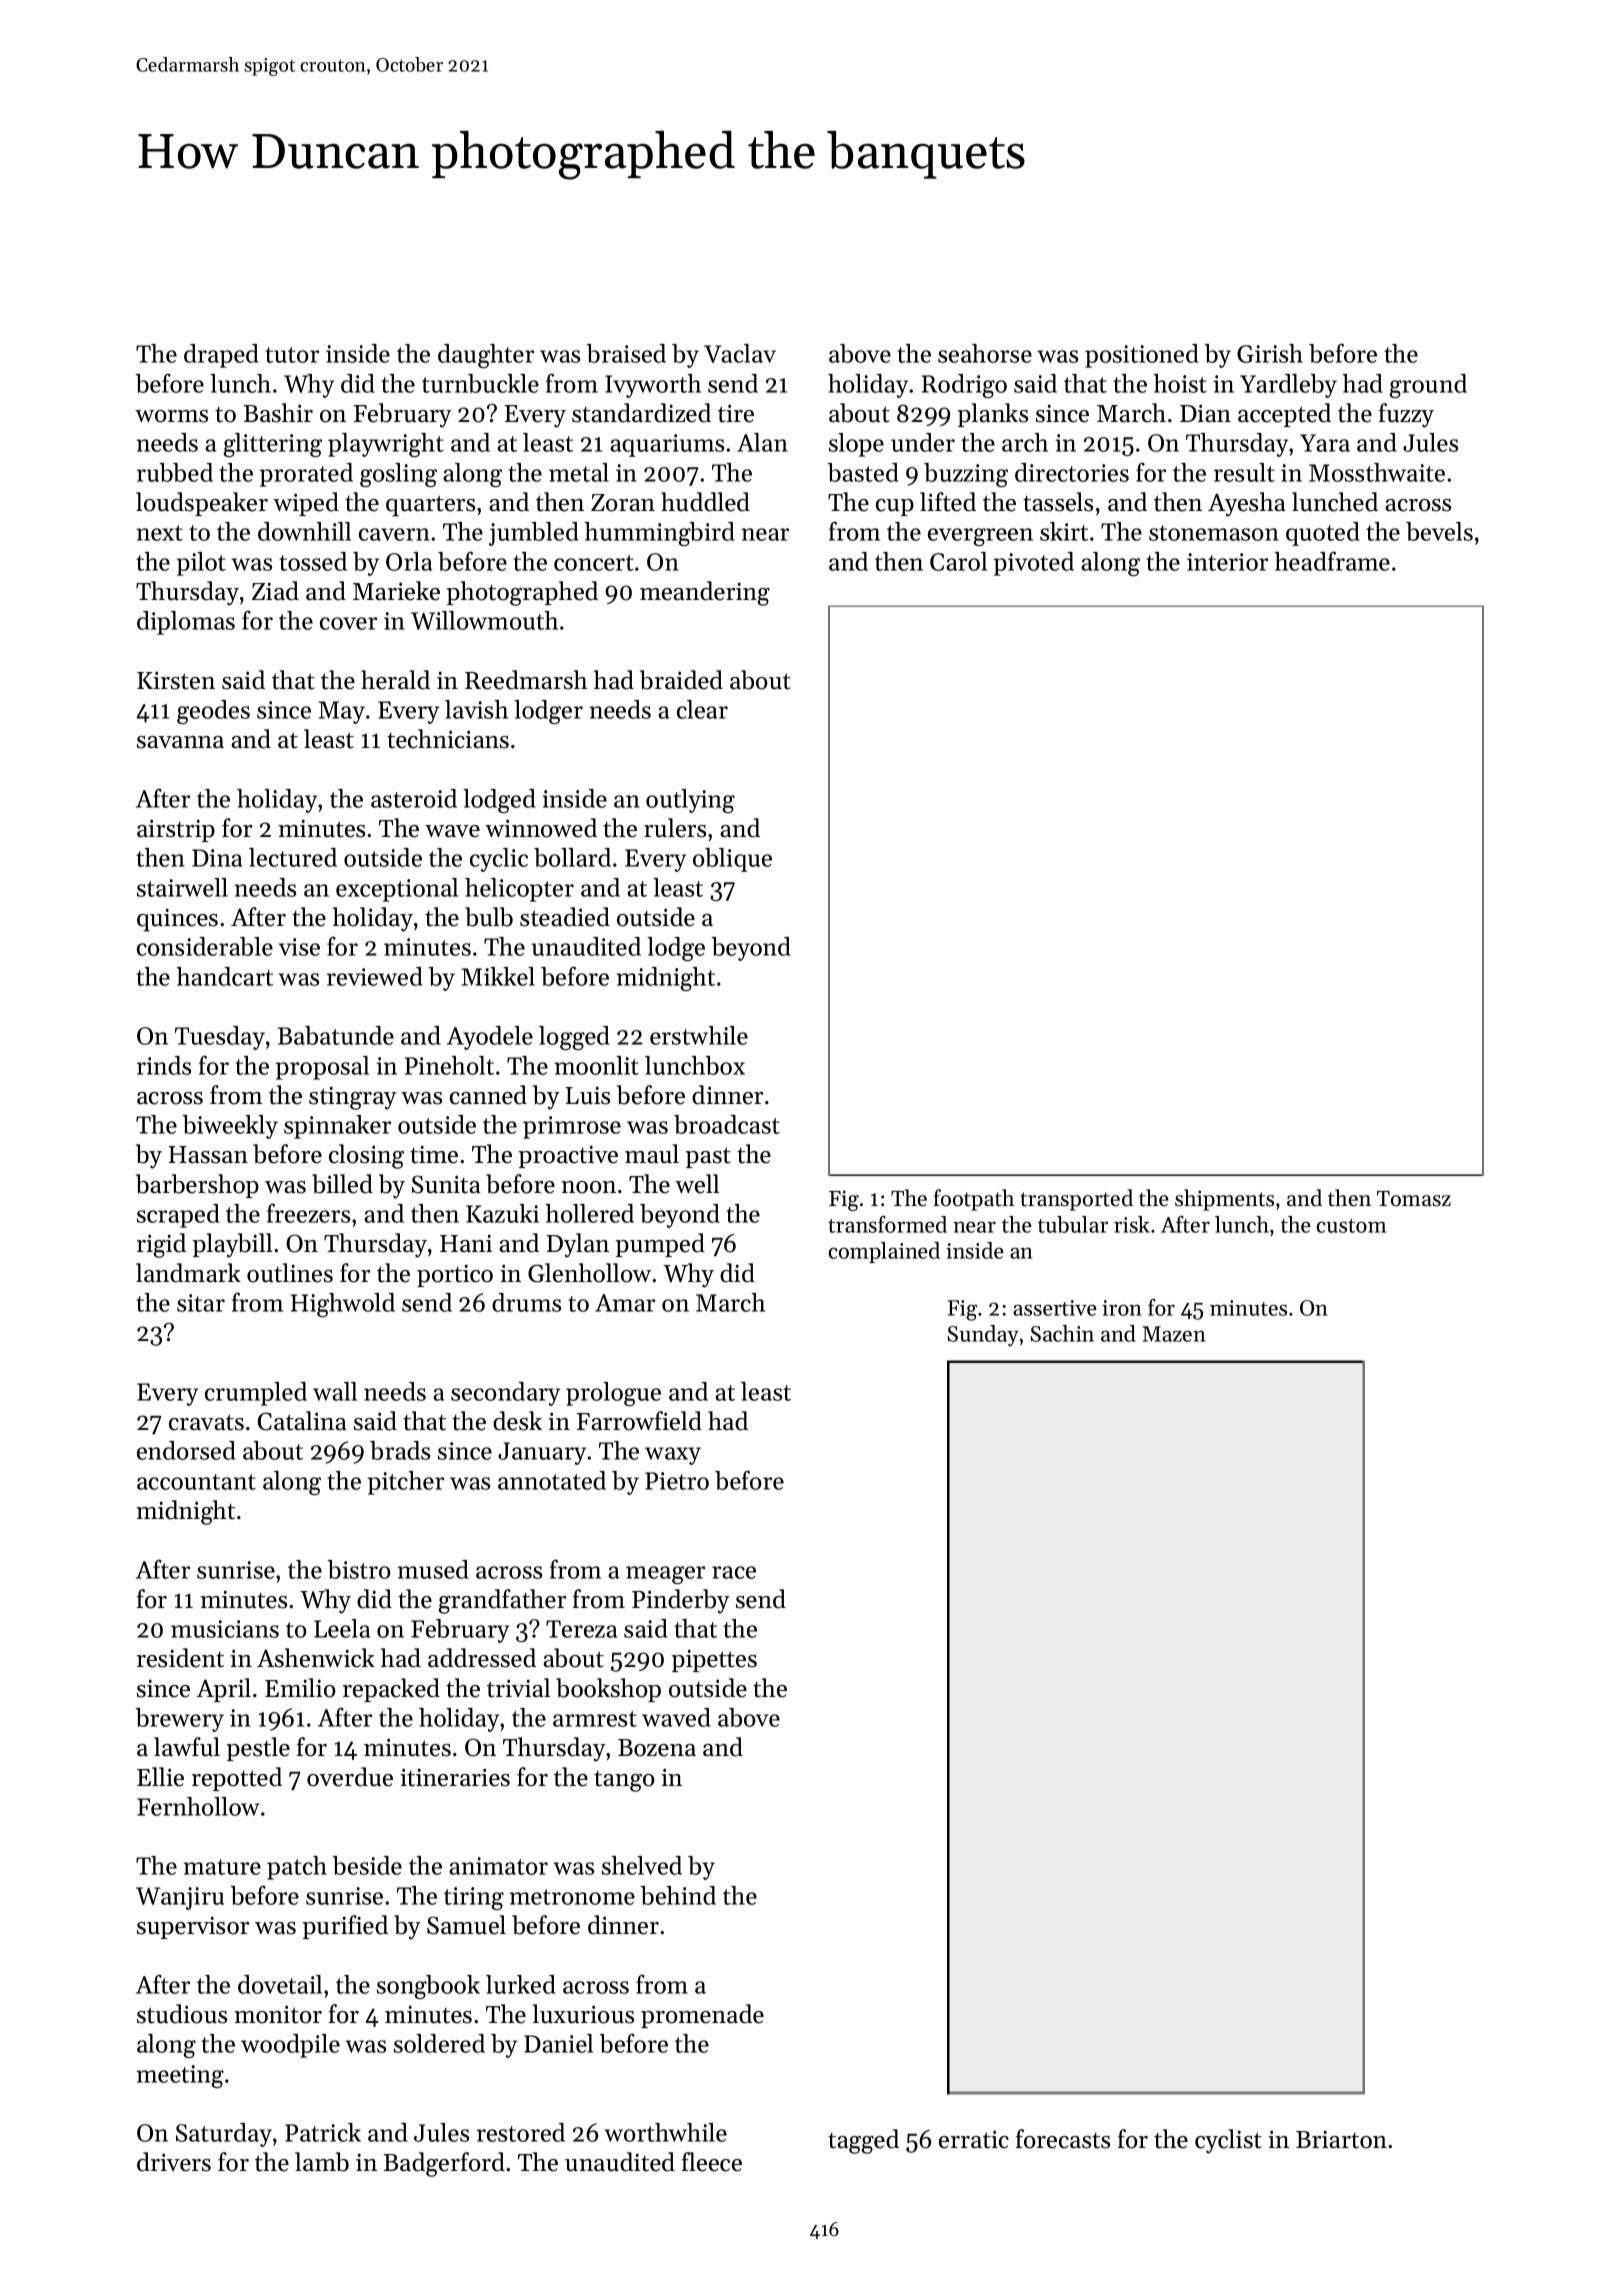  Describe the element at coordinates (486, 356) in the document. I see `daughter` at that location.
